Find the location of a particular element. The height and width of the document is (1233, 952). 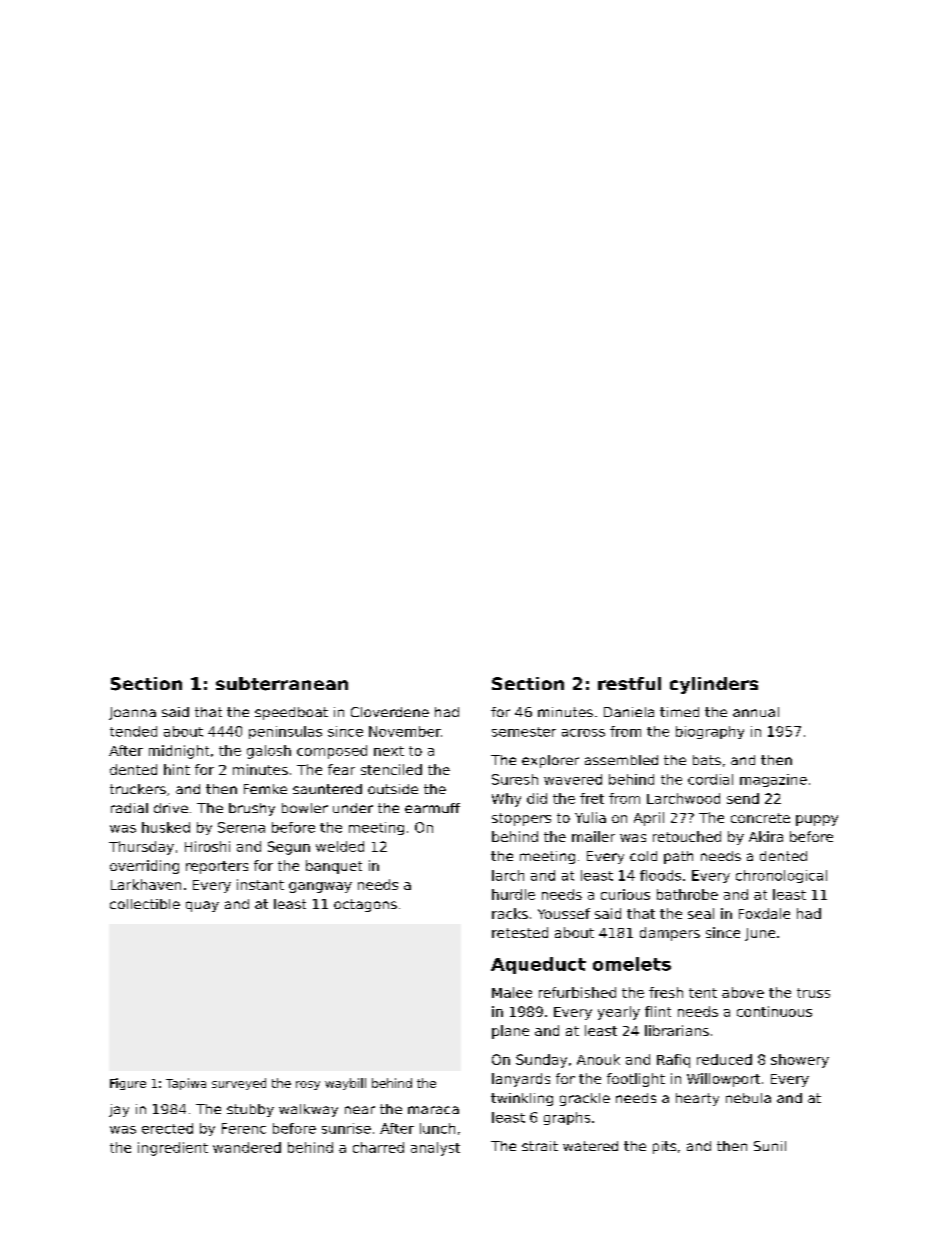

collectible is located at coordinates (145, 904).
